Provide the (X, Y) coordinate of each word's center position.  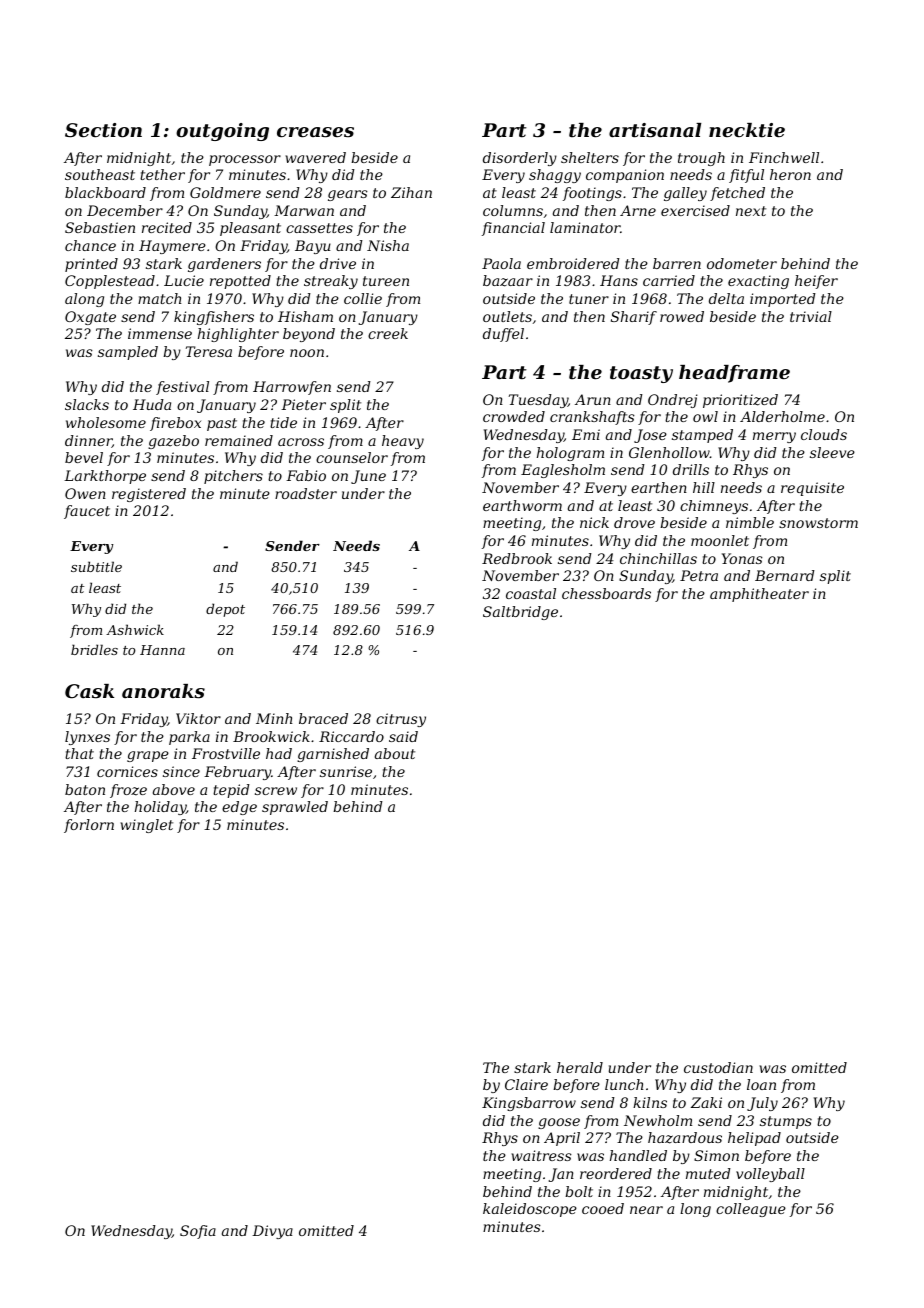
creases (315, 132)
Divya (272, 1232)
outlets (507, 316)
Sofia (198, 1232)
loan (761, 1084)
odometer (742, 263)
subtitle (96, 566)
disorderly (520, 159)
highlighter (238, 335)
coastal (531, 593)
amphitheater (759, 595)
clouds (824, 434)
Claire (526, 1084)
